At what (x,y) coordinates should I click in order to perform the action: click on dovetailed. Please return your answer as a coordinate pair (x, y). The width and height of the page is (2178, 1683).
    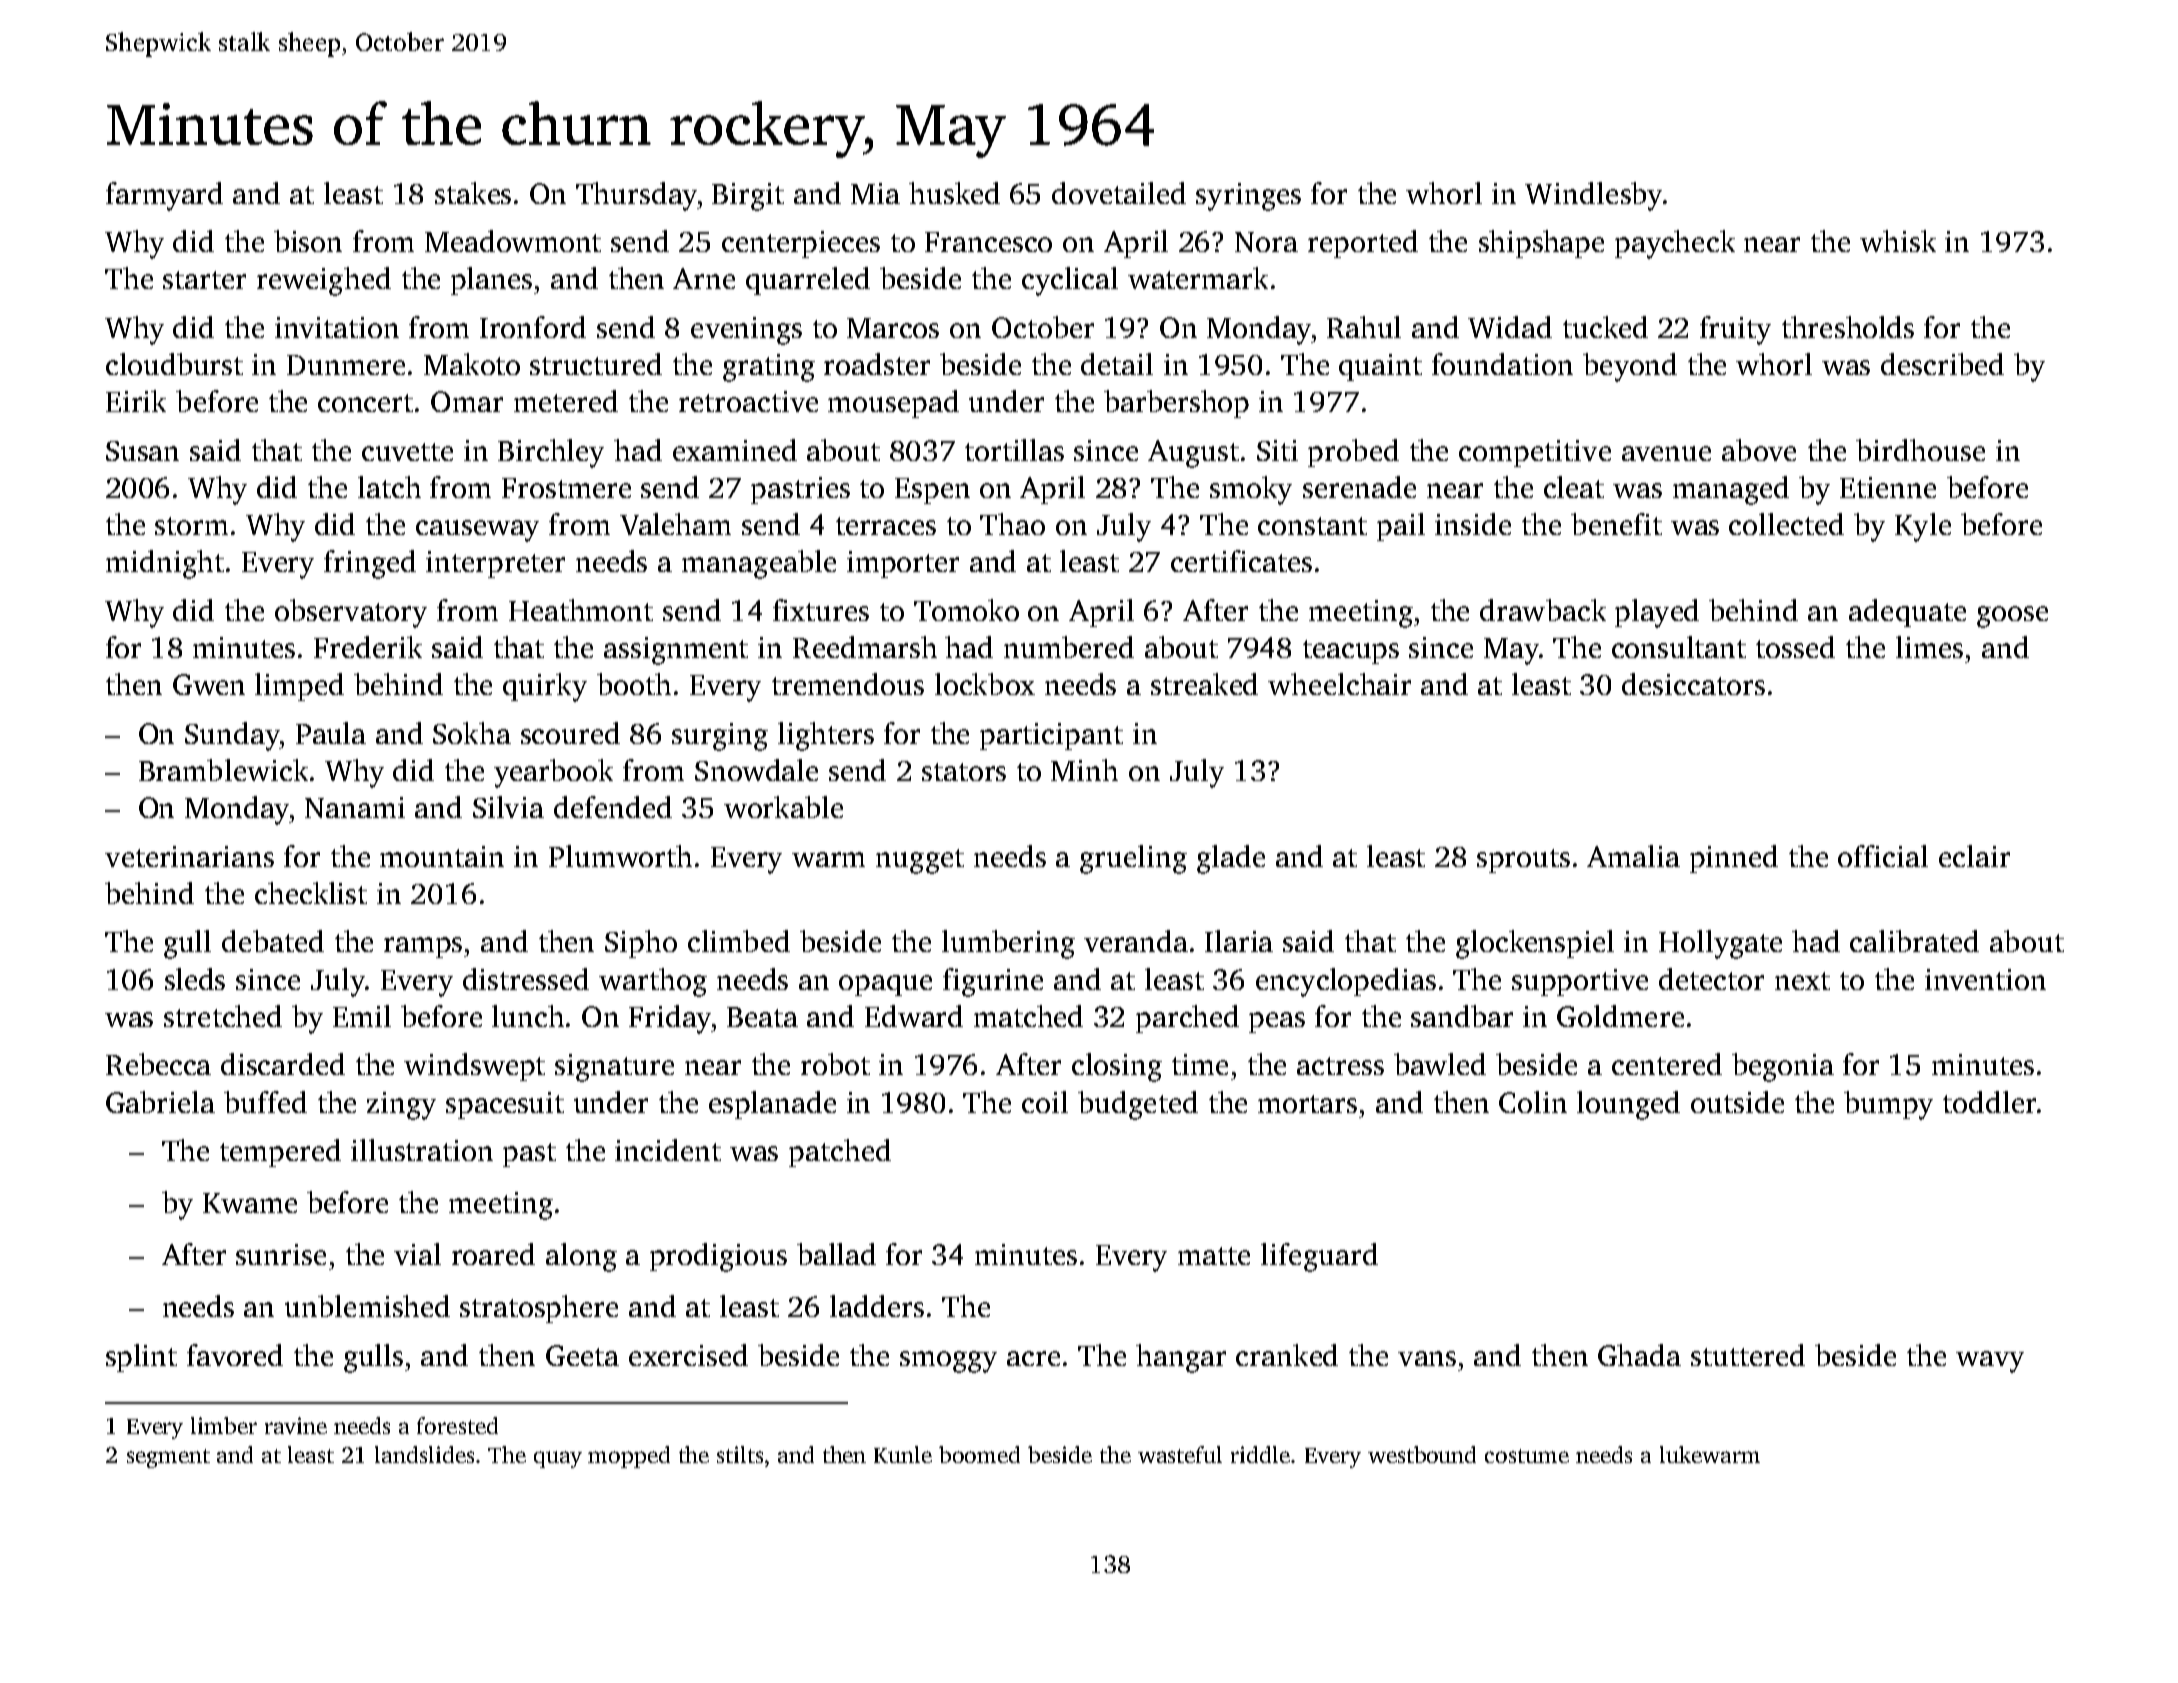
    Looking at the image, I should click on (1119, 193).
